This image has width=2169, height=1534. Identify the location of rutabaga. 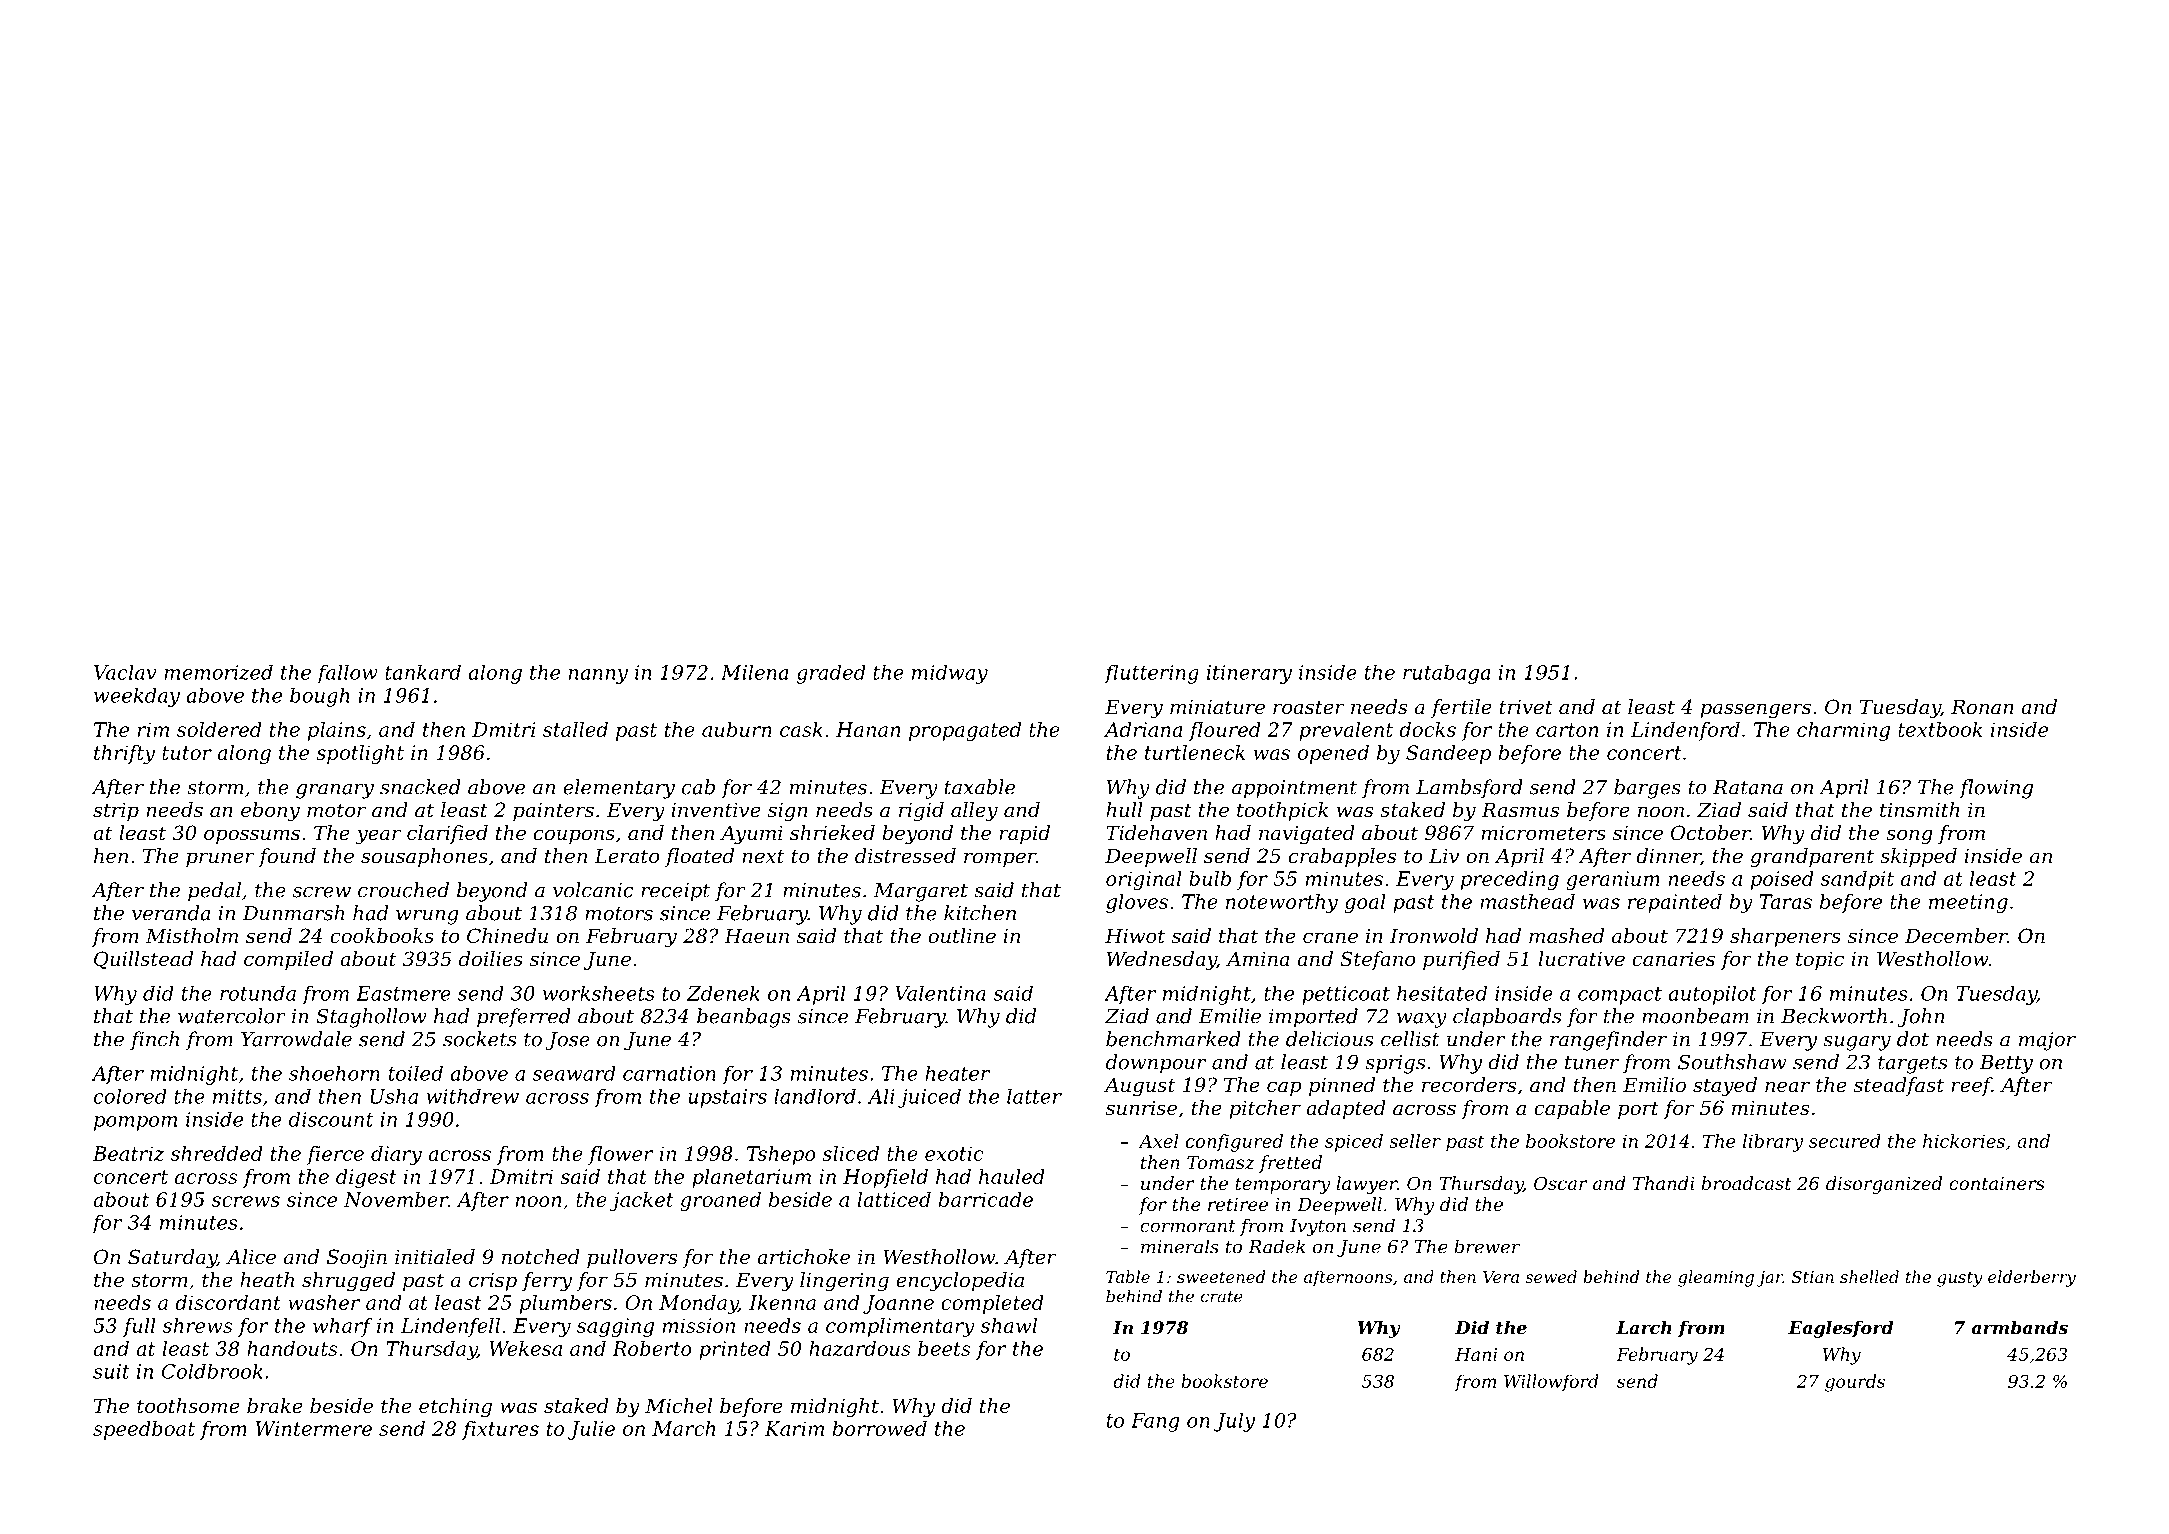
(1446, 674).
